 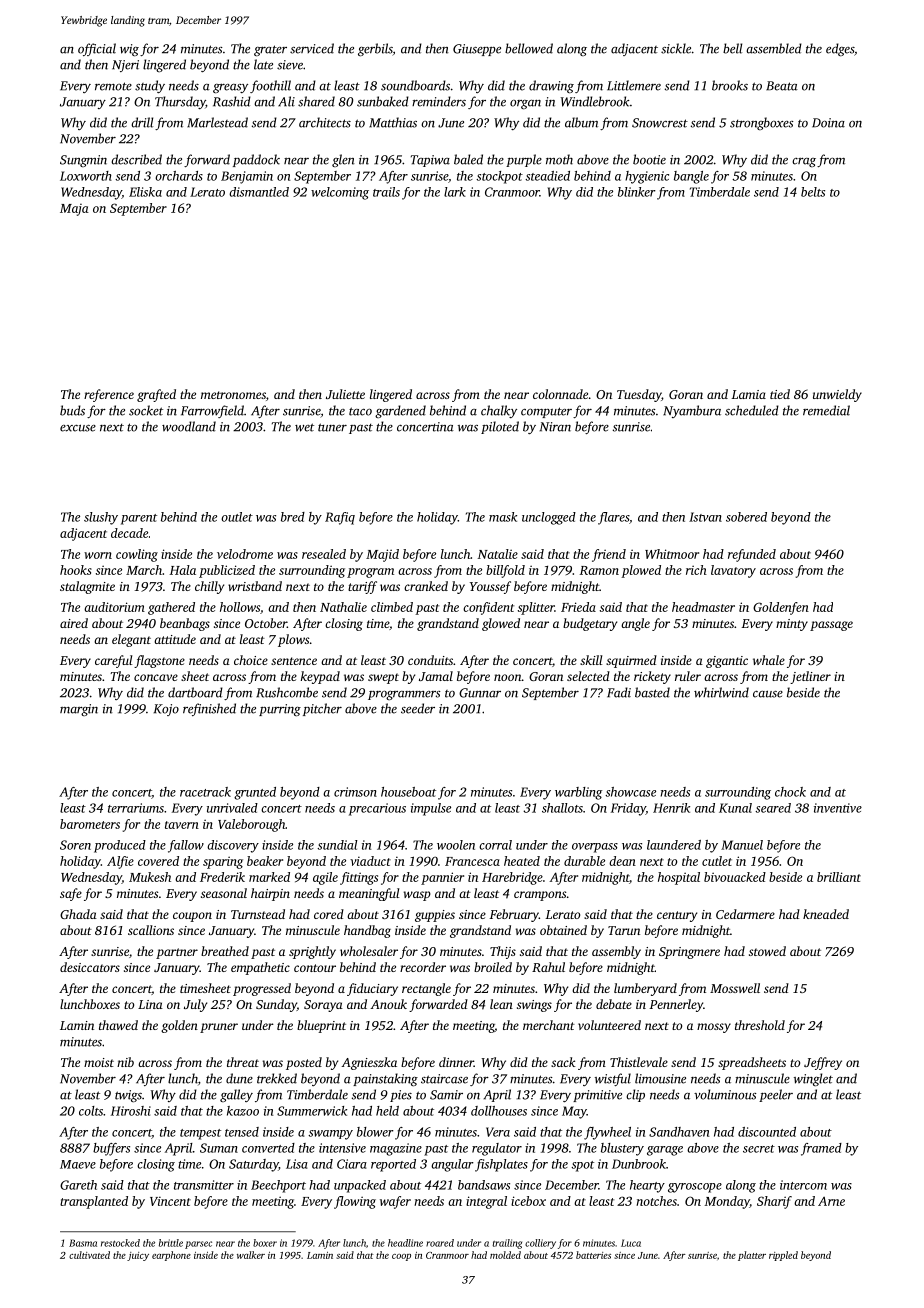 I want to click on gardened, so click(x=400, y=411).
